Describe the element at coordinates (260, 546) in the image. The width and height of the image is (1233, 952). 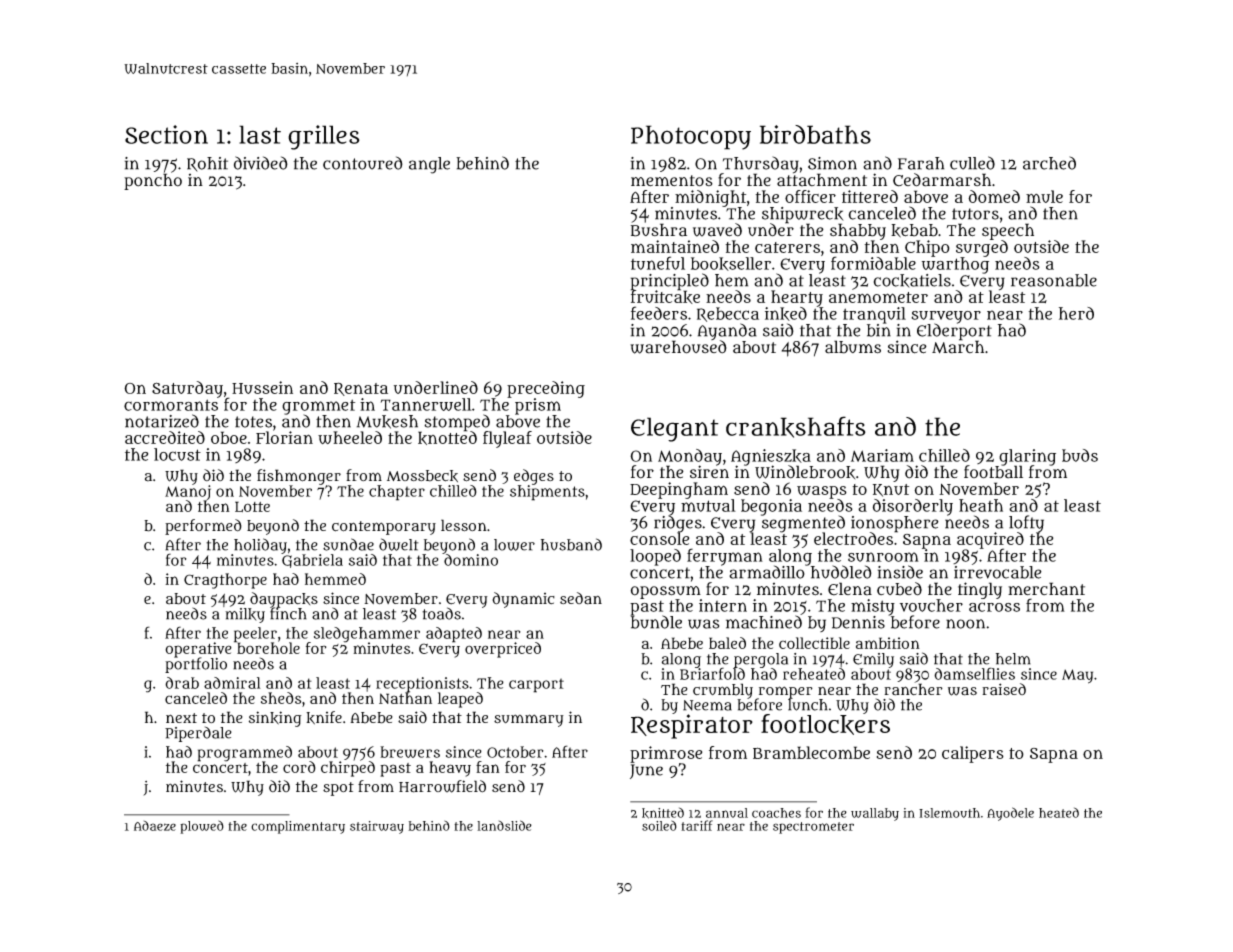
I see `holiday` at that location.
